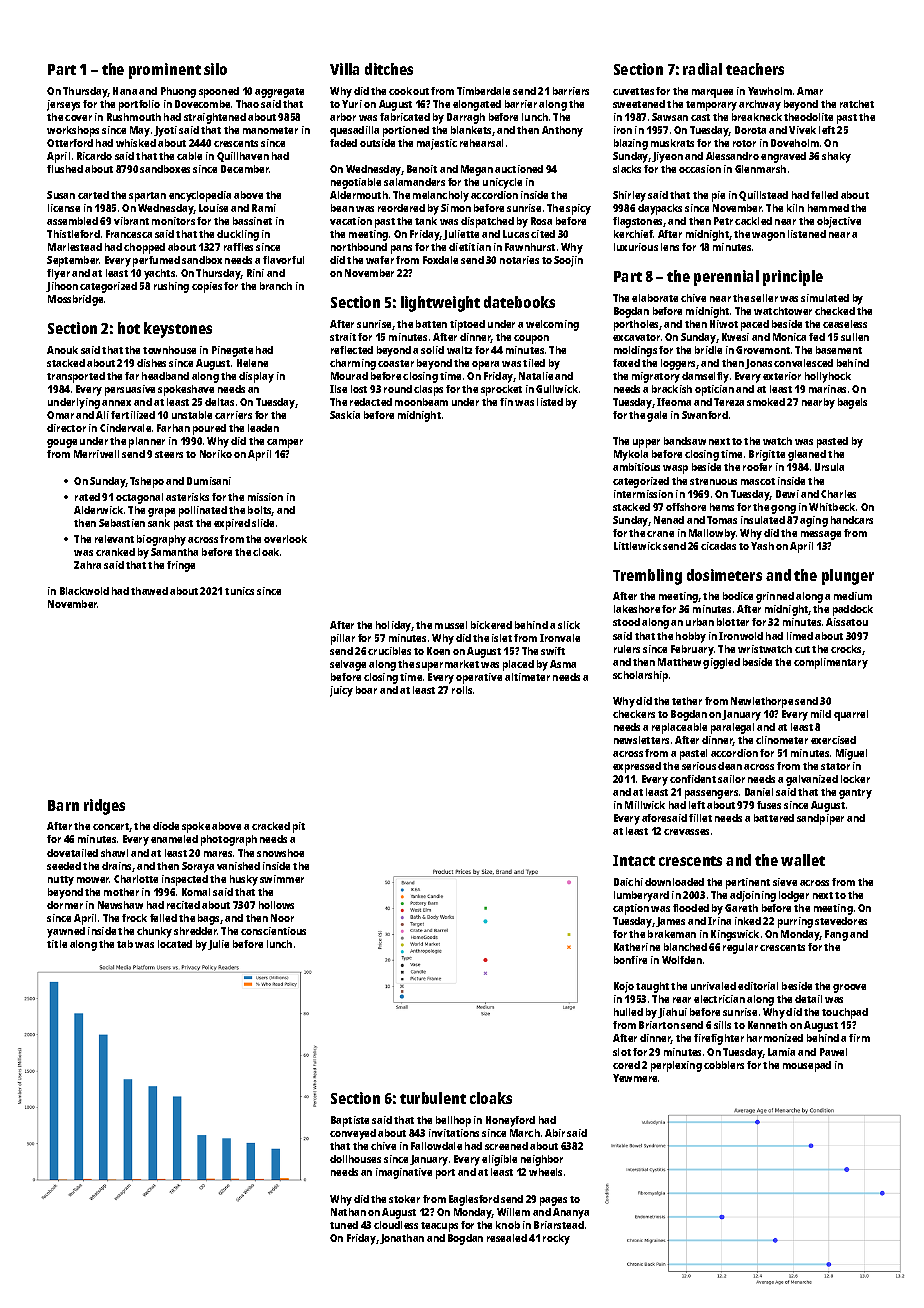  What do you see at coordinates (252, 221) in the image?
I see `bassinet` at bounding box center [252, 221].
